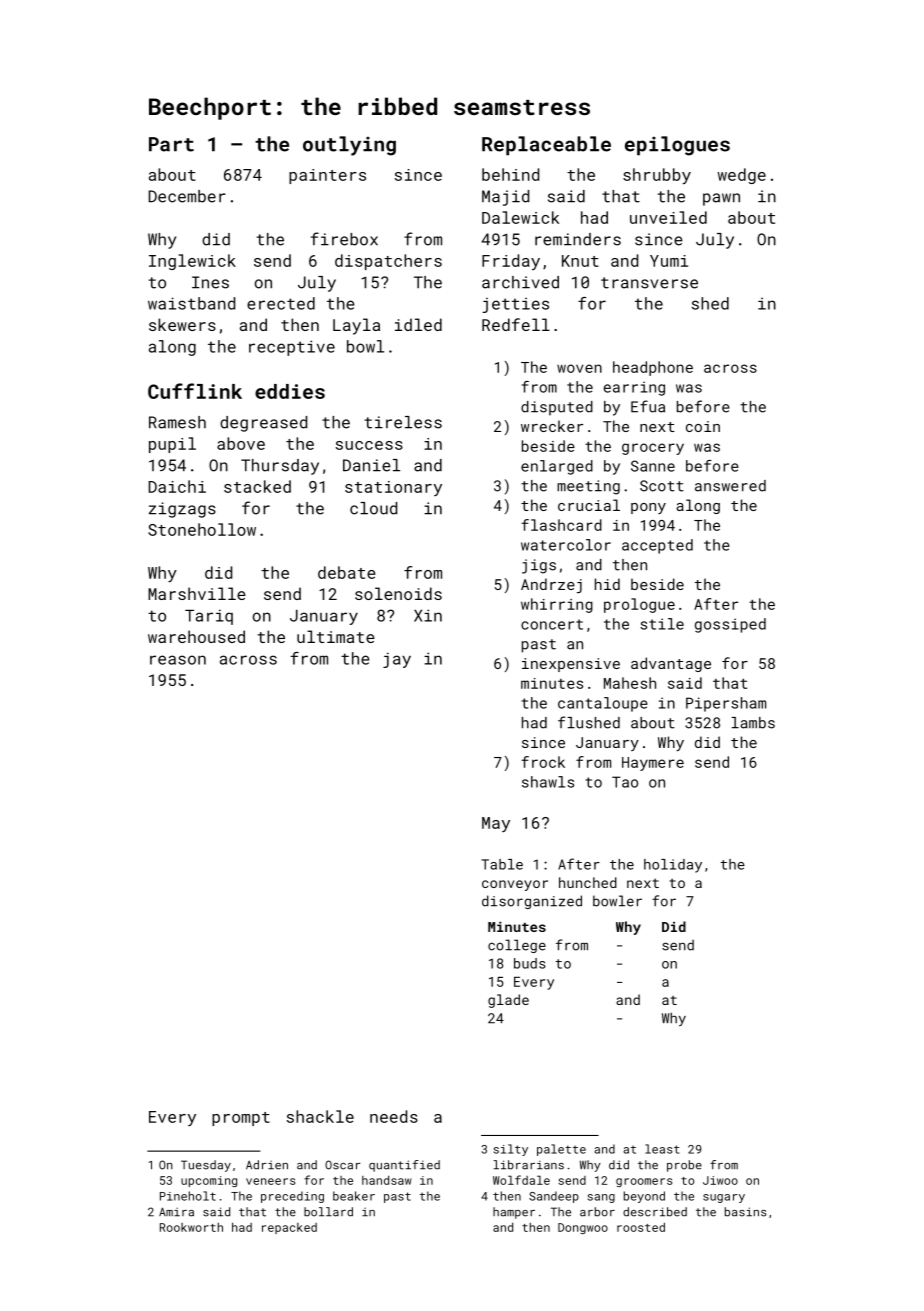 The width and height of the screenshot is (924, 1311). What do you see at coordinates (673, 866) in the screenshot?
I see `holiday` at bounding box center [673, 866].
